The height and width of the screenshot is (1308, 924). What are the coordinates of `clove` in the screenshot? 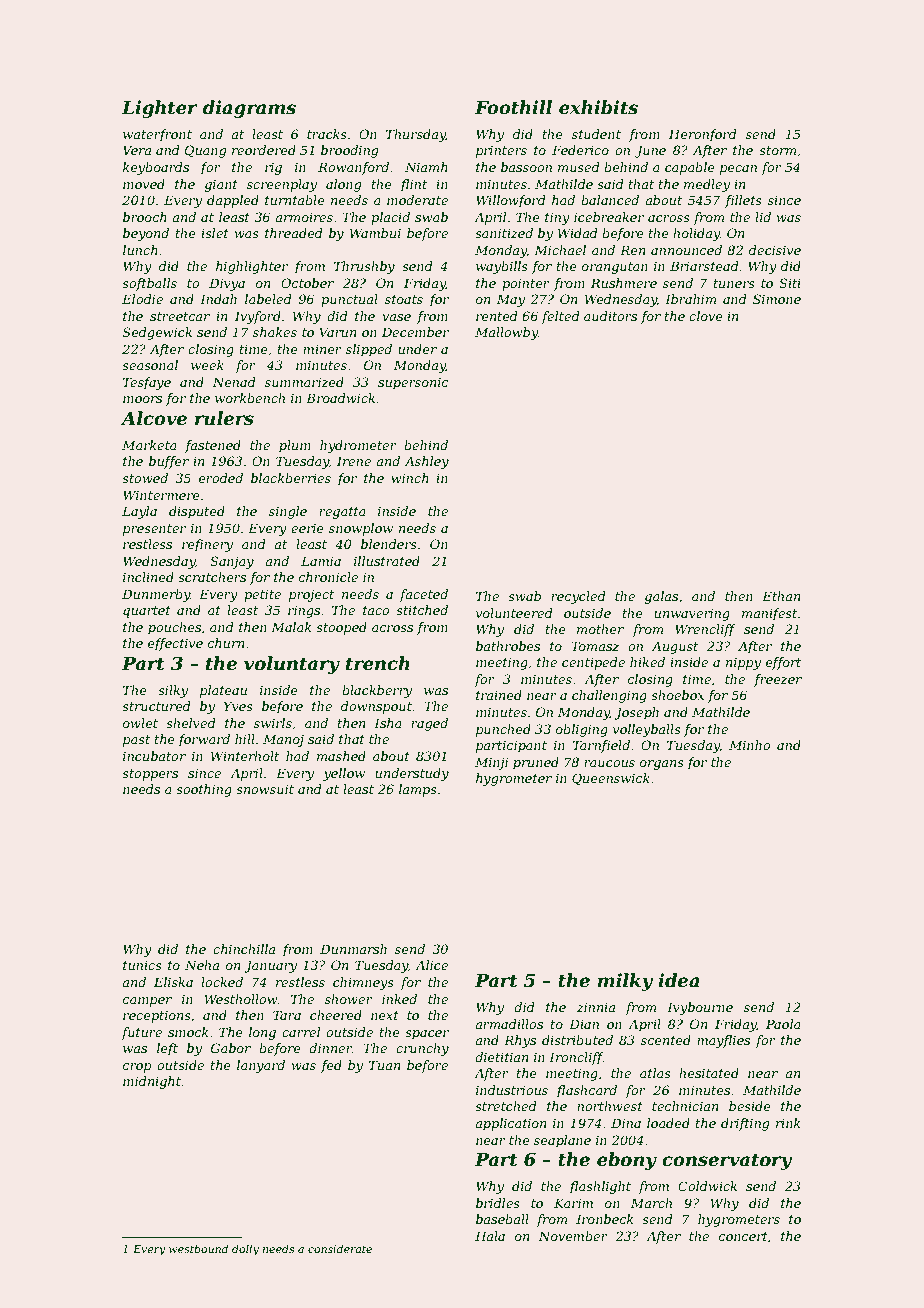 It's located at (706, 316).
